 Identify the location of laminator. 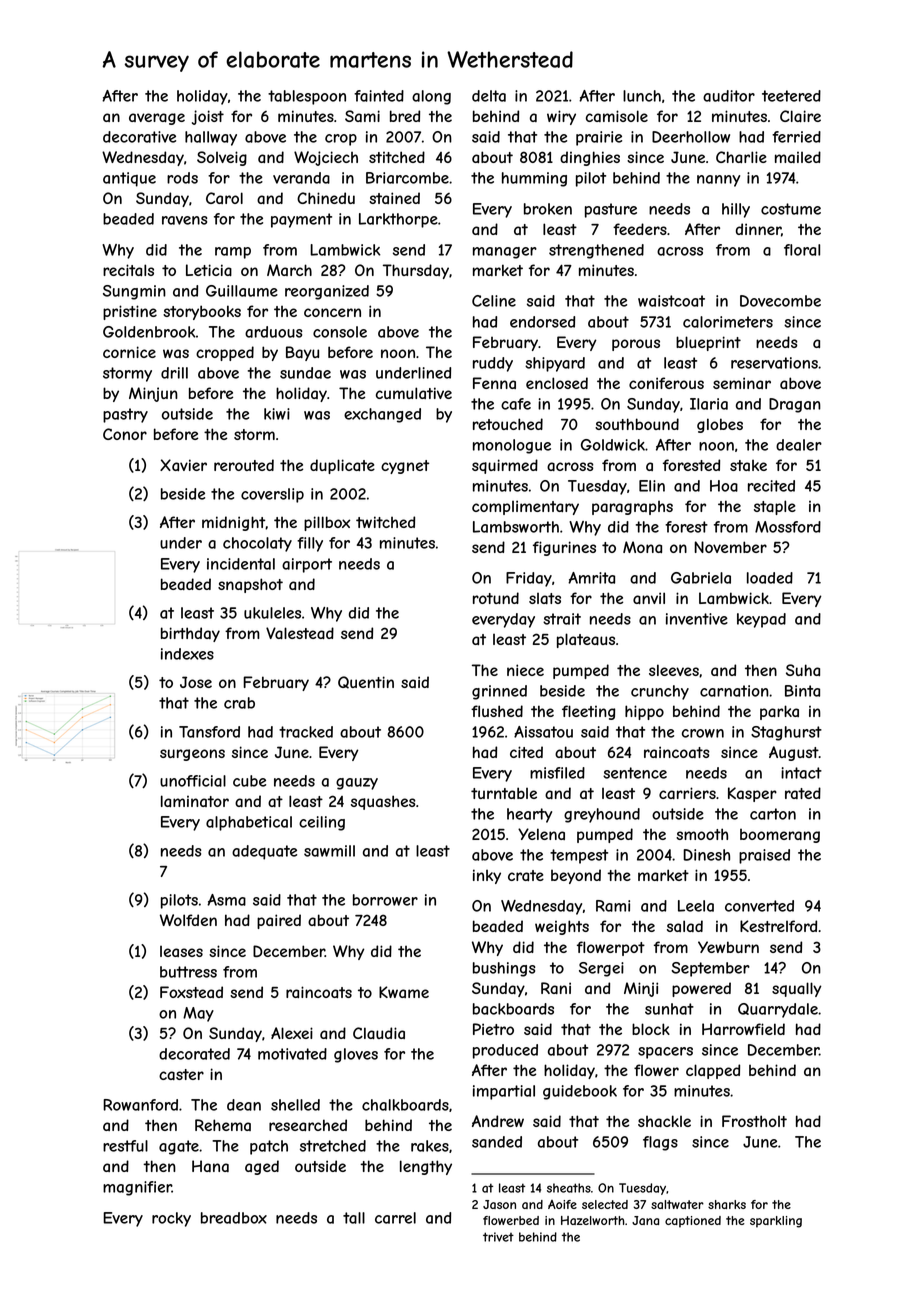
(195, 801).
